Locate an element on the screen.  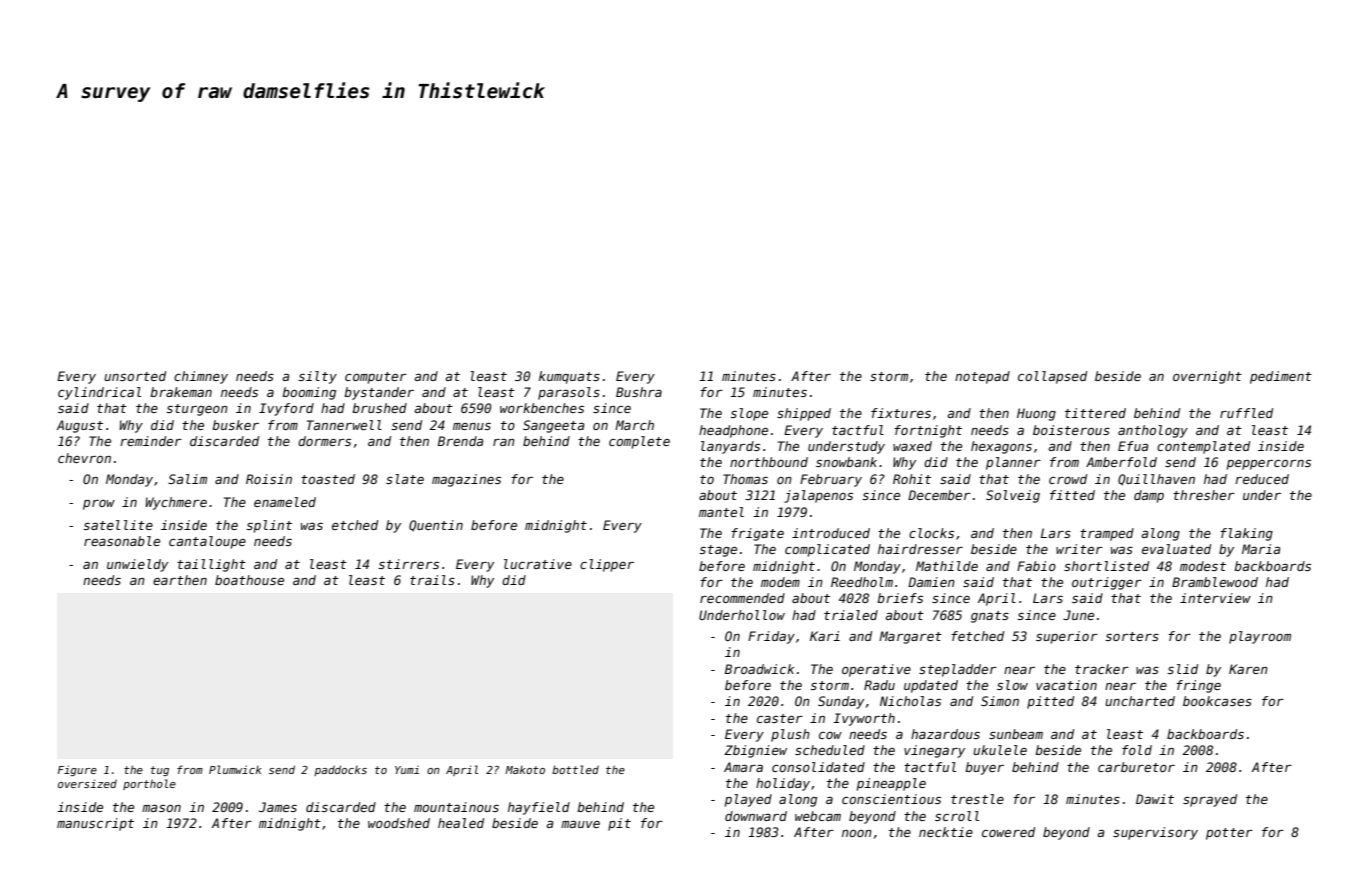
boathouse is located at coordinates (249, 580).
